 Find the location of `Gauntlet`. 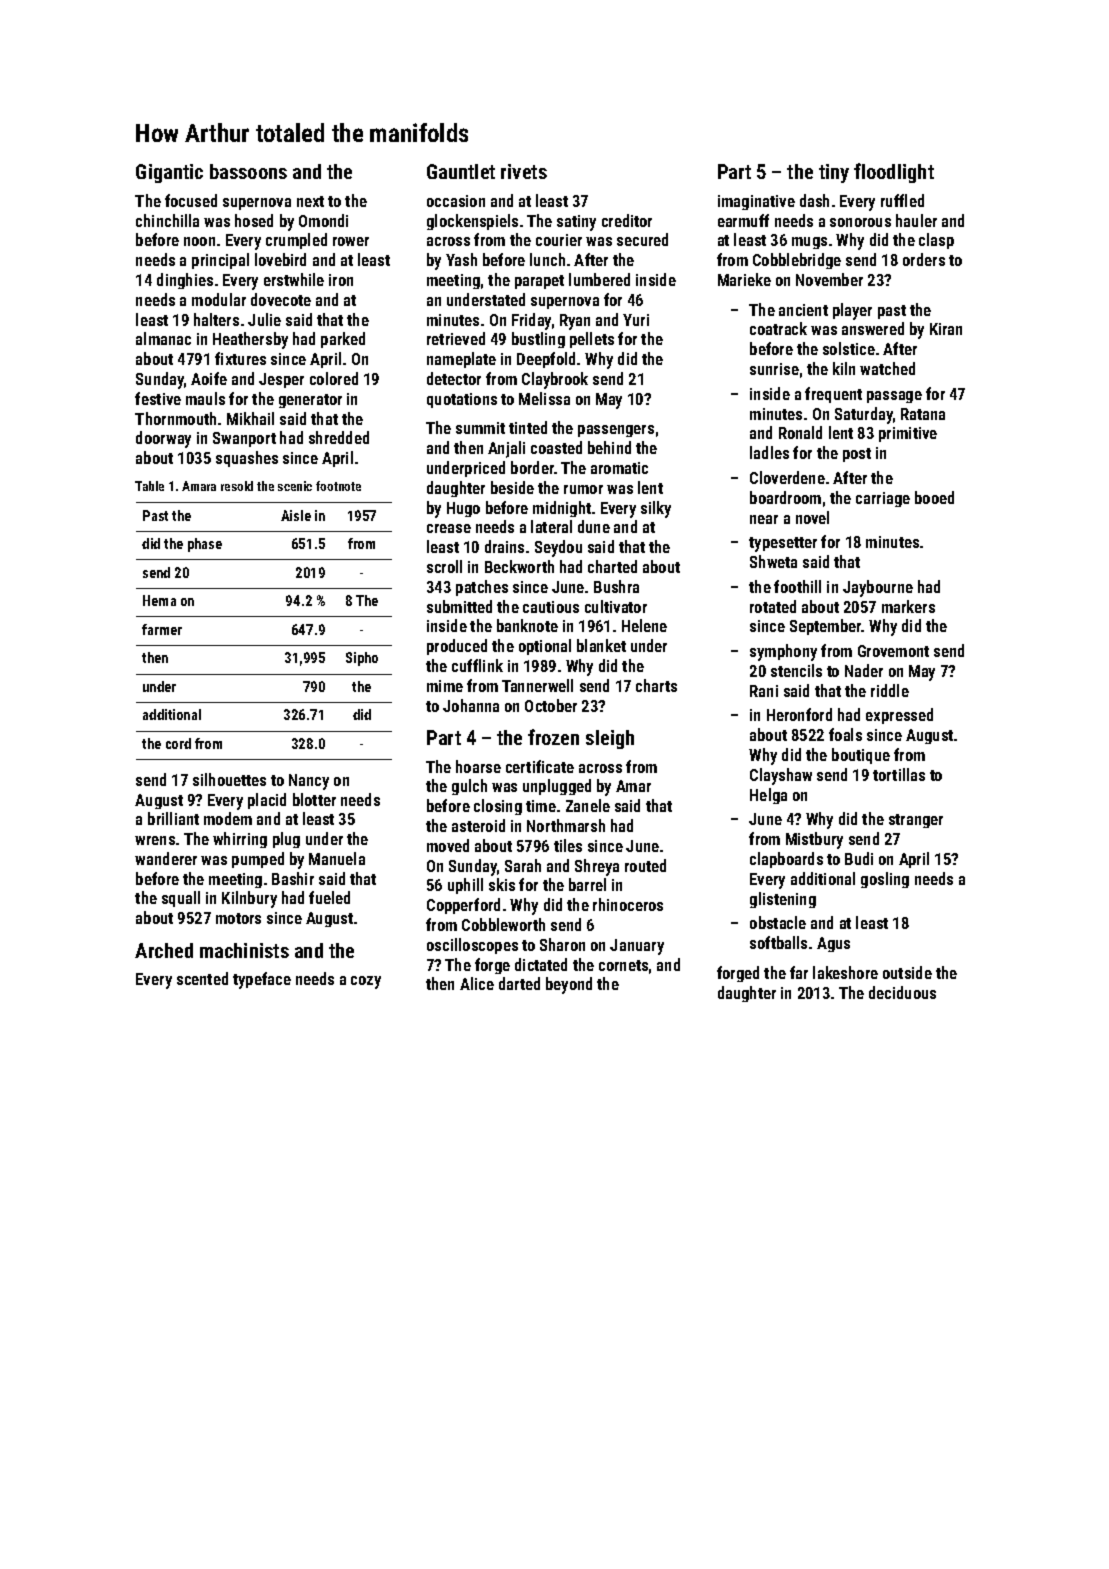

Gauntlet is located at coordinates (461, 171).
